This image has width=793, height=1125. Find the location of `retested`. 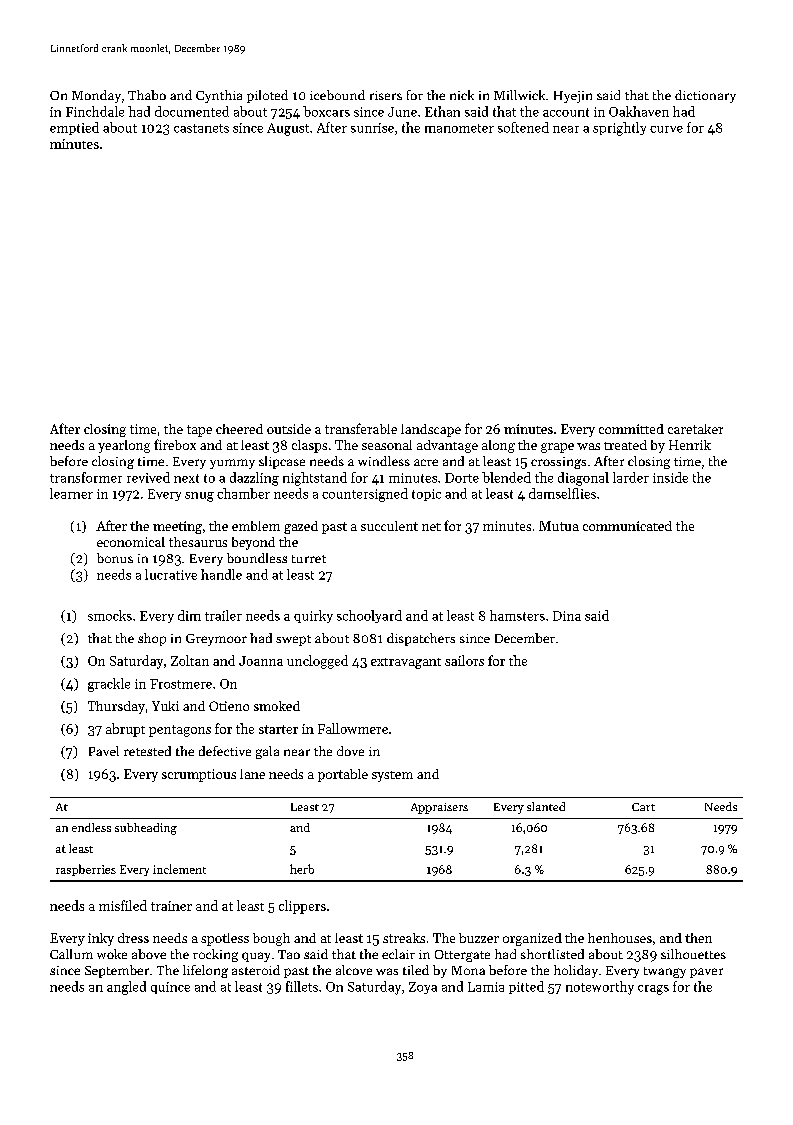

retested is located at coordinates (147, 751).
